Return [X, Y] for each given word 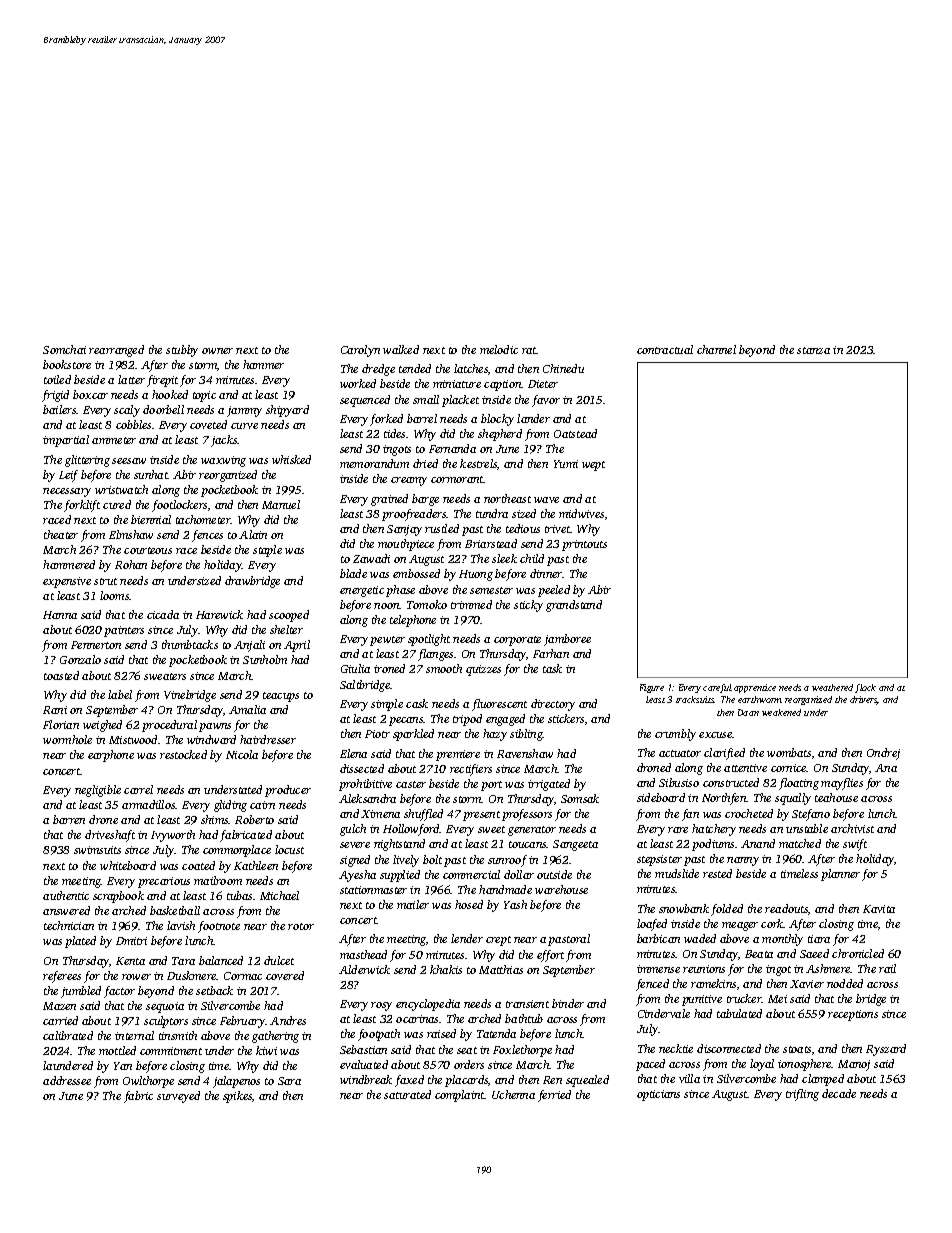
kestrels [478, 463]
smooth [444, 668]
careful [717, 688]
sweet [491, 829]
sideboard [661, 797]
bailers [60, 409]
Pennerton [96, 645]
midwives [581, 513]
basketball [175, 910]
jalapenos [236, 1082]
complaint [460, 1096]
